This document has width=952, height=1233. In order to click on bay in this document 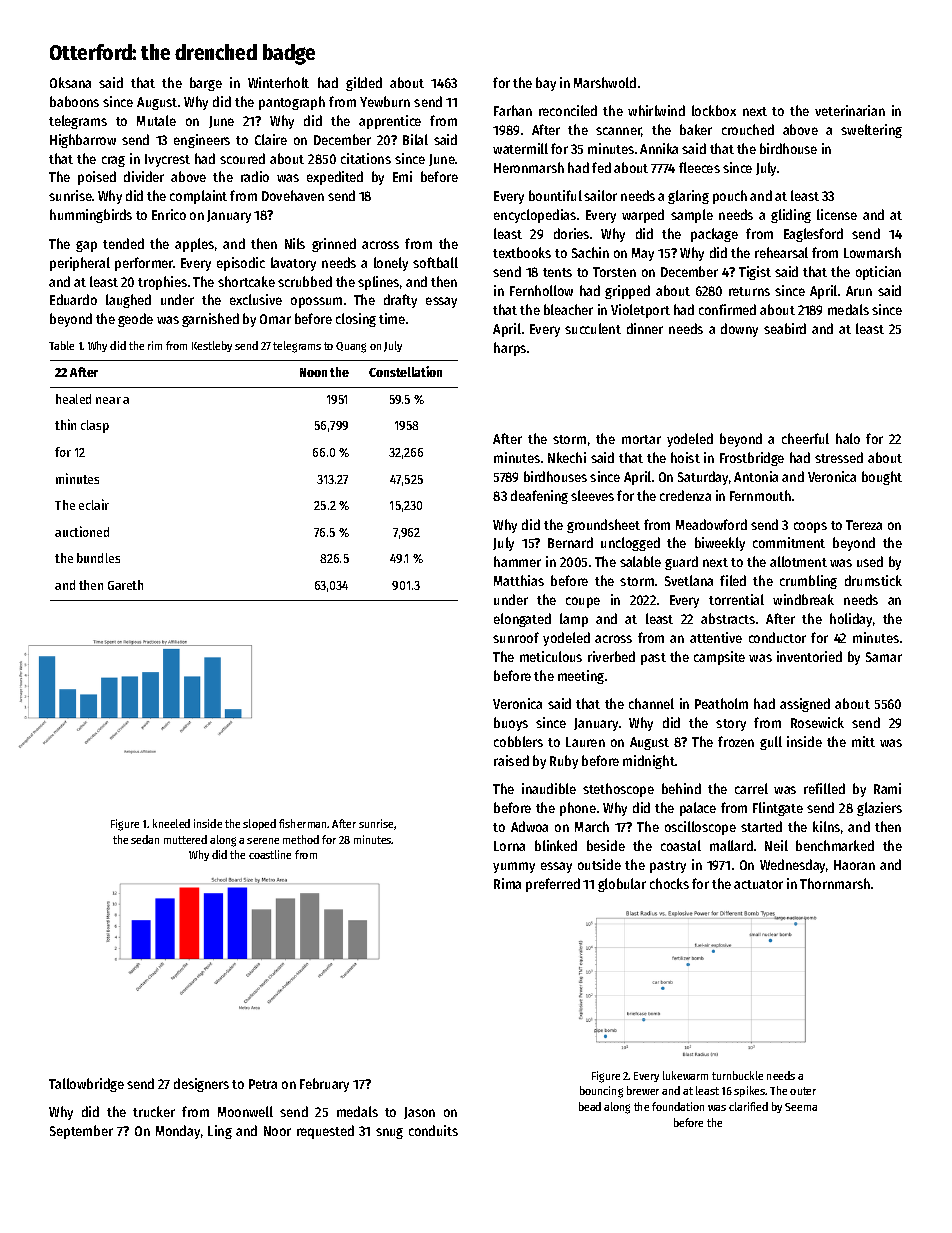, I will do `click(546, 84)`.
